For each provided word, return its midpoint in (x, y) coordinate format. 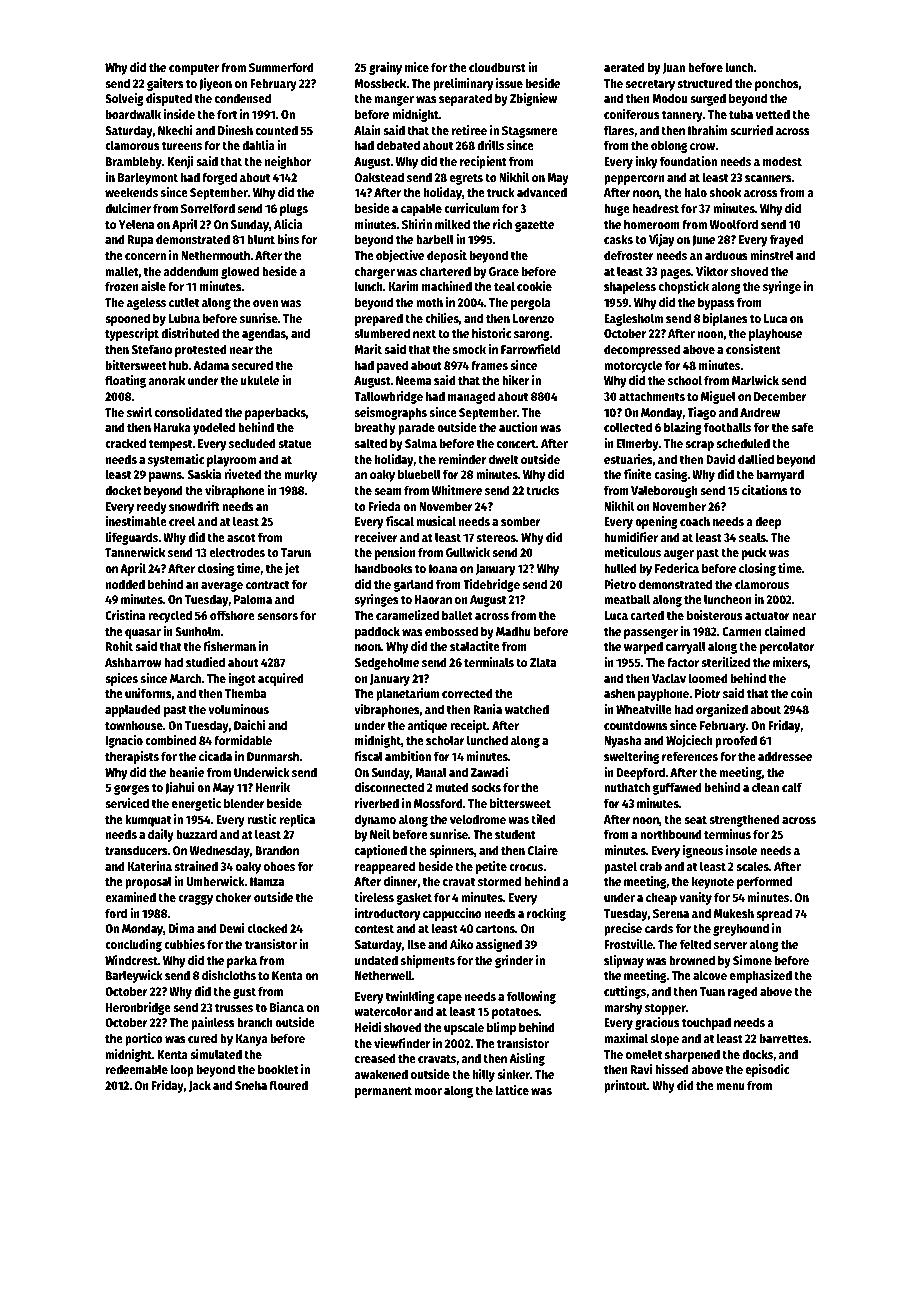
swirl (139, 412)
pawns (165, 477)
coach (695, 521)
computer (194, 69)
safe (803, 427)
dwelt (503, 459)
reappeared (385, 867)
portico (144, 1039)
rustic (262, 819)
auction (518, 427)
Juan (674, 68)
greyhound (741, 929)
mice (417, 67)
